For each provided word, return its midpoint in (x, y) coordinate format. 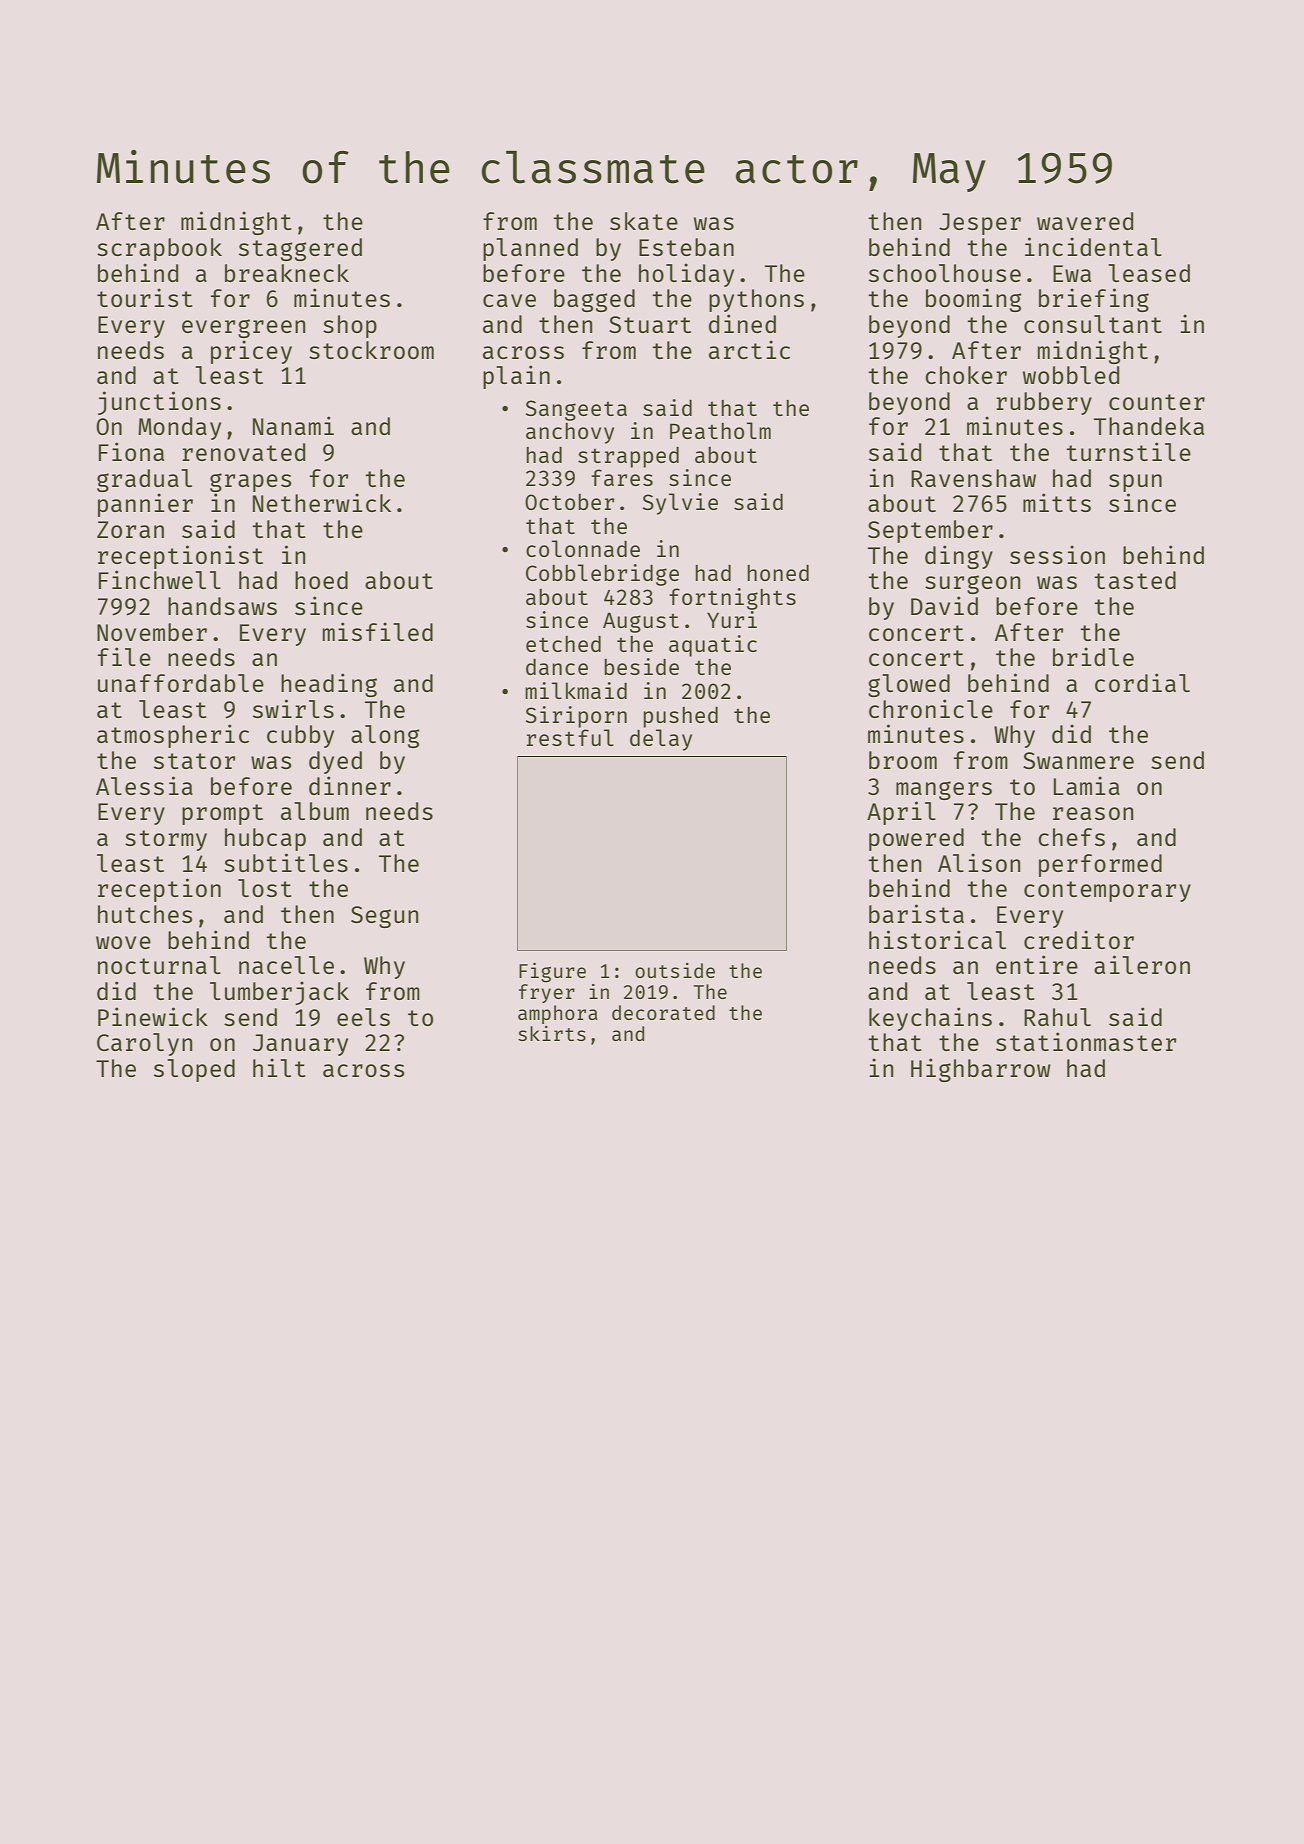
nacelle (286, 965)
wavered (1085, 221)
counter (1157, 402)
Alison (979, 862)
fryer (547, 993)
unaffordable (181, 683)
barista (916, 913)
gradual (144, 480)
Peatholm (720, 430)
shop (350, 326)
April (901, 813)
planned (530, 249)
